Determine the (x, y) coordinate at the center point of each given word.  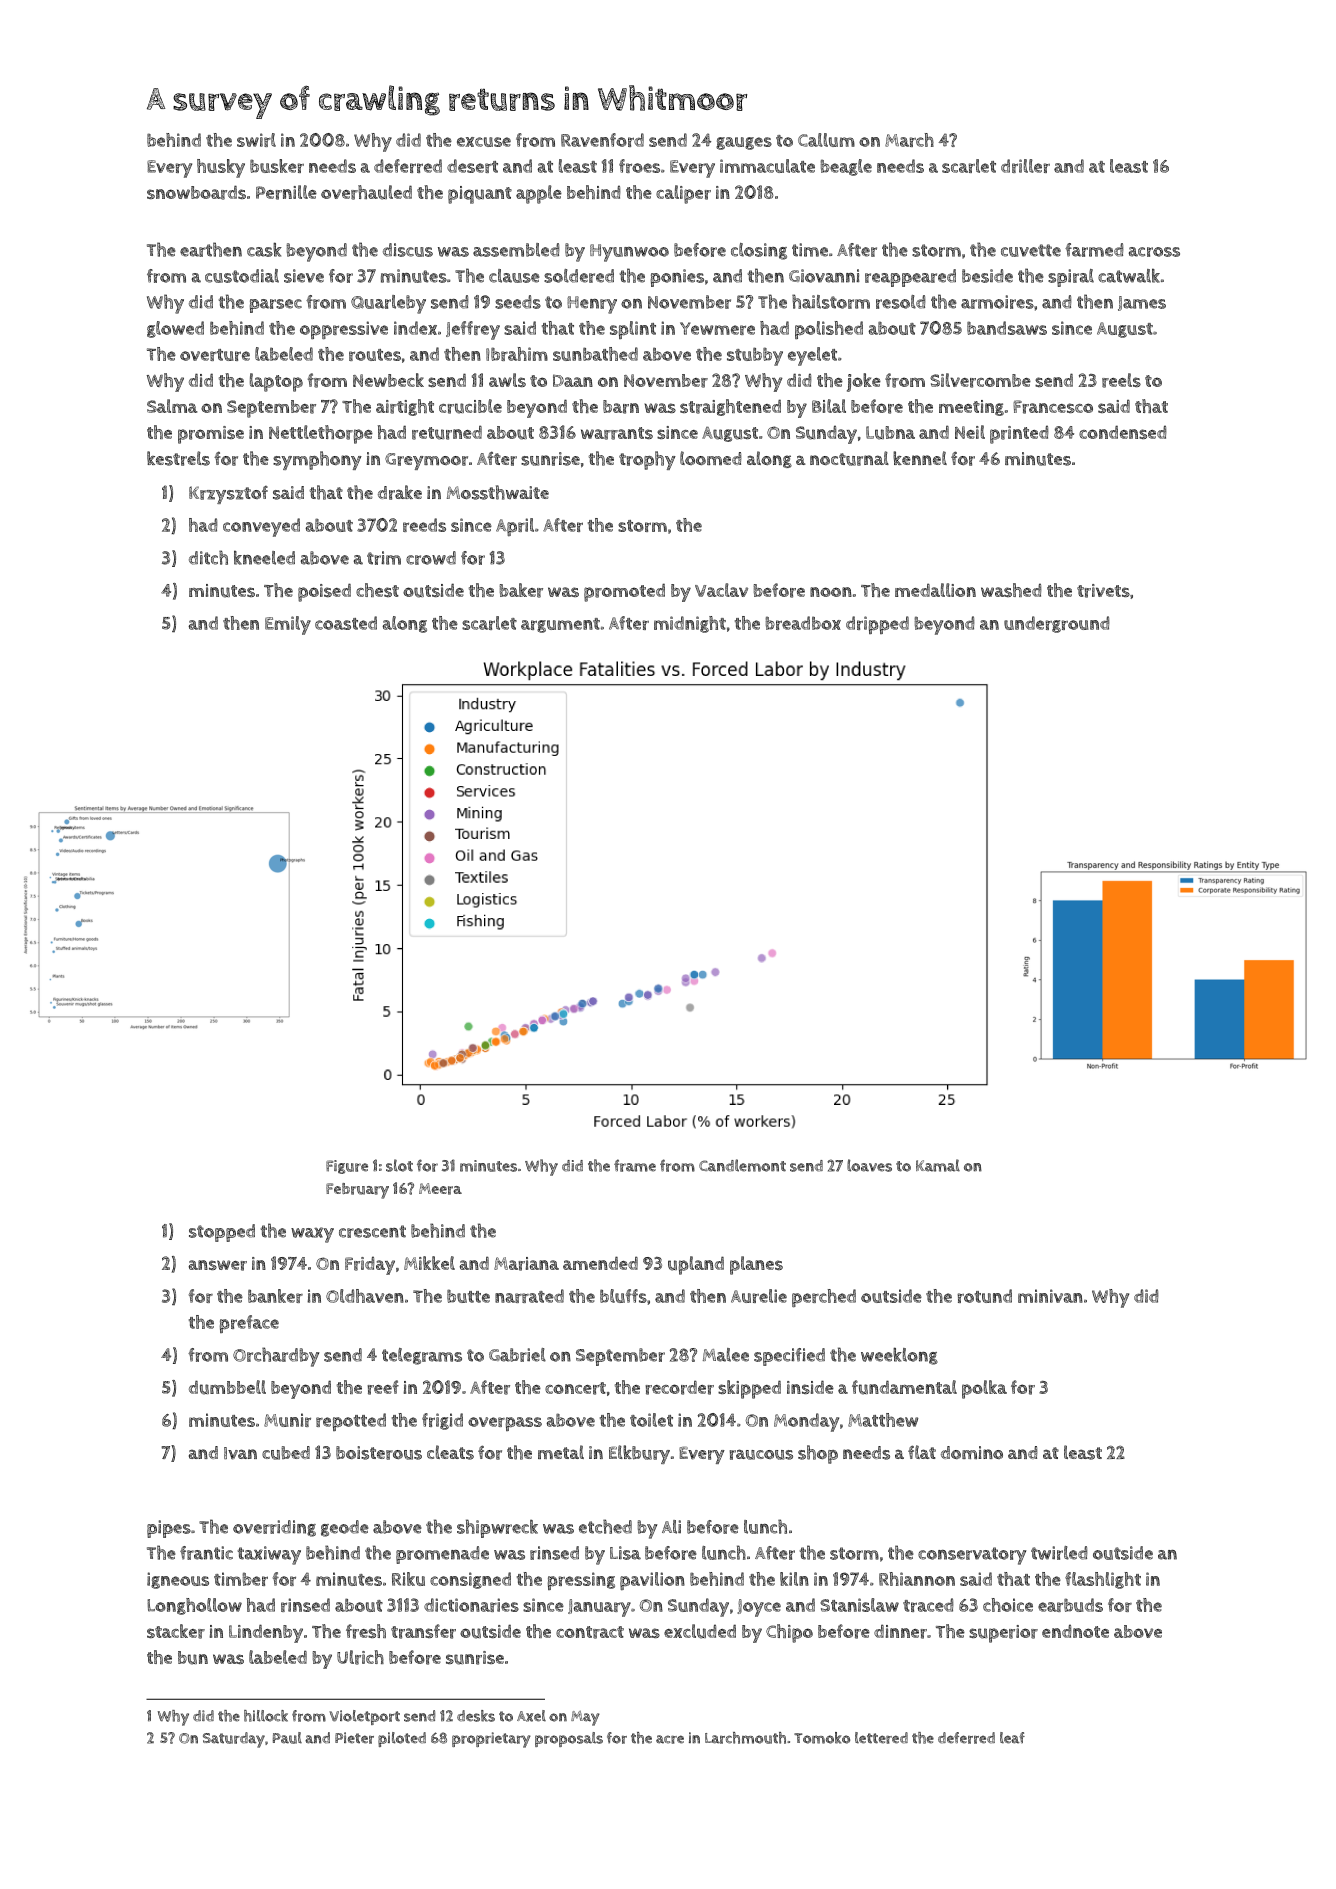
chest (377, 590)
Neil (970, 432)
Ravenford (602, 140)
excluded (700, 1631)
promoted (624, 592)
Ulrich (360, 1657)
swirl (256, 140)
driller (1025, 166)
